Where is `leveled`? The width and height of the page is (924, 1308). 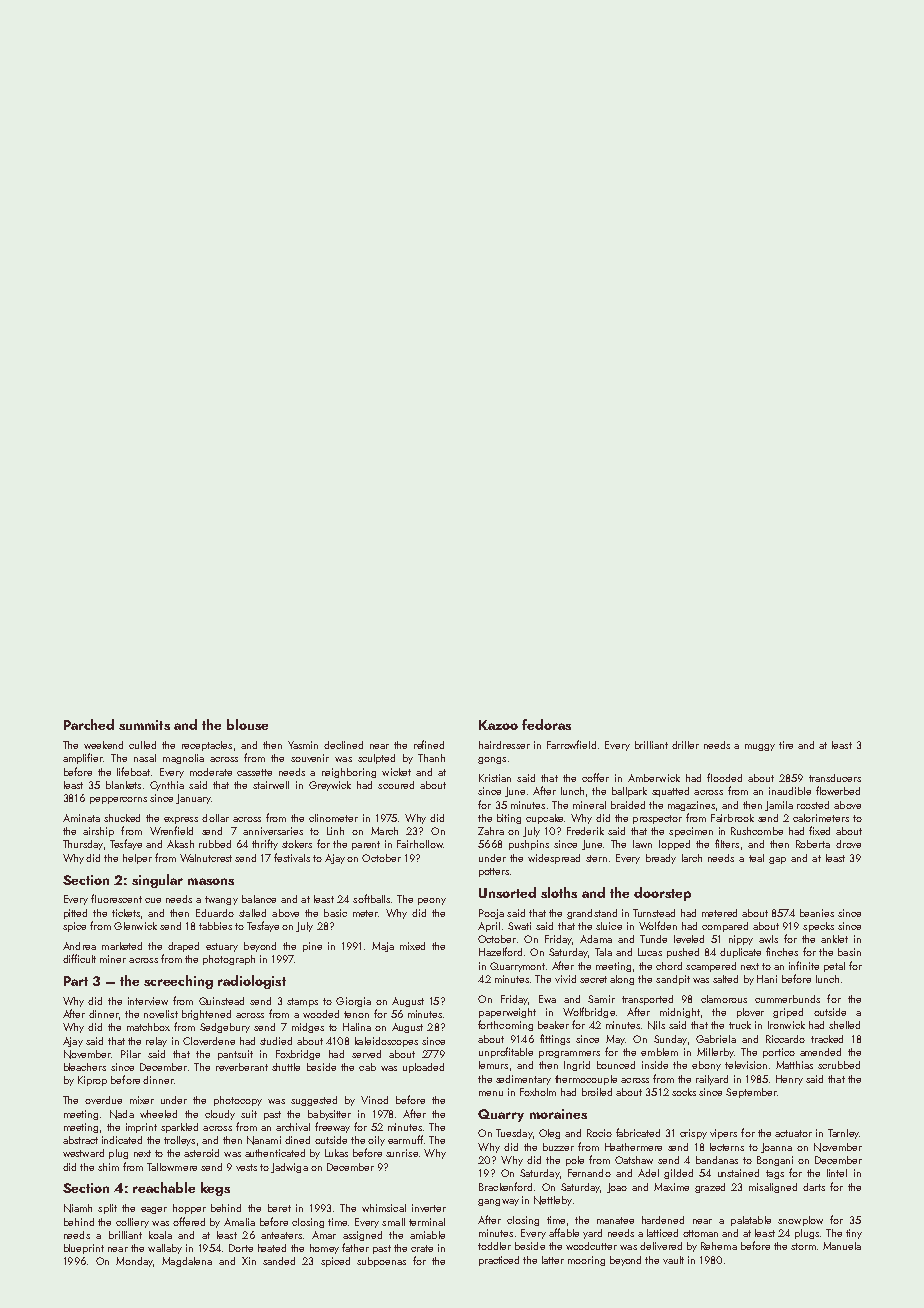
leveled is located at coordinates (689, 939).
